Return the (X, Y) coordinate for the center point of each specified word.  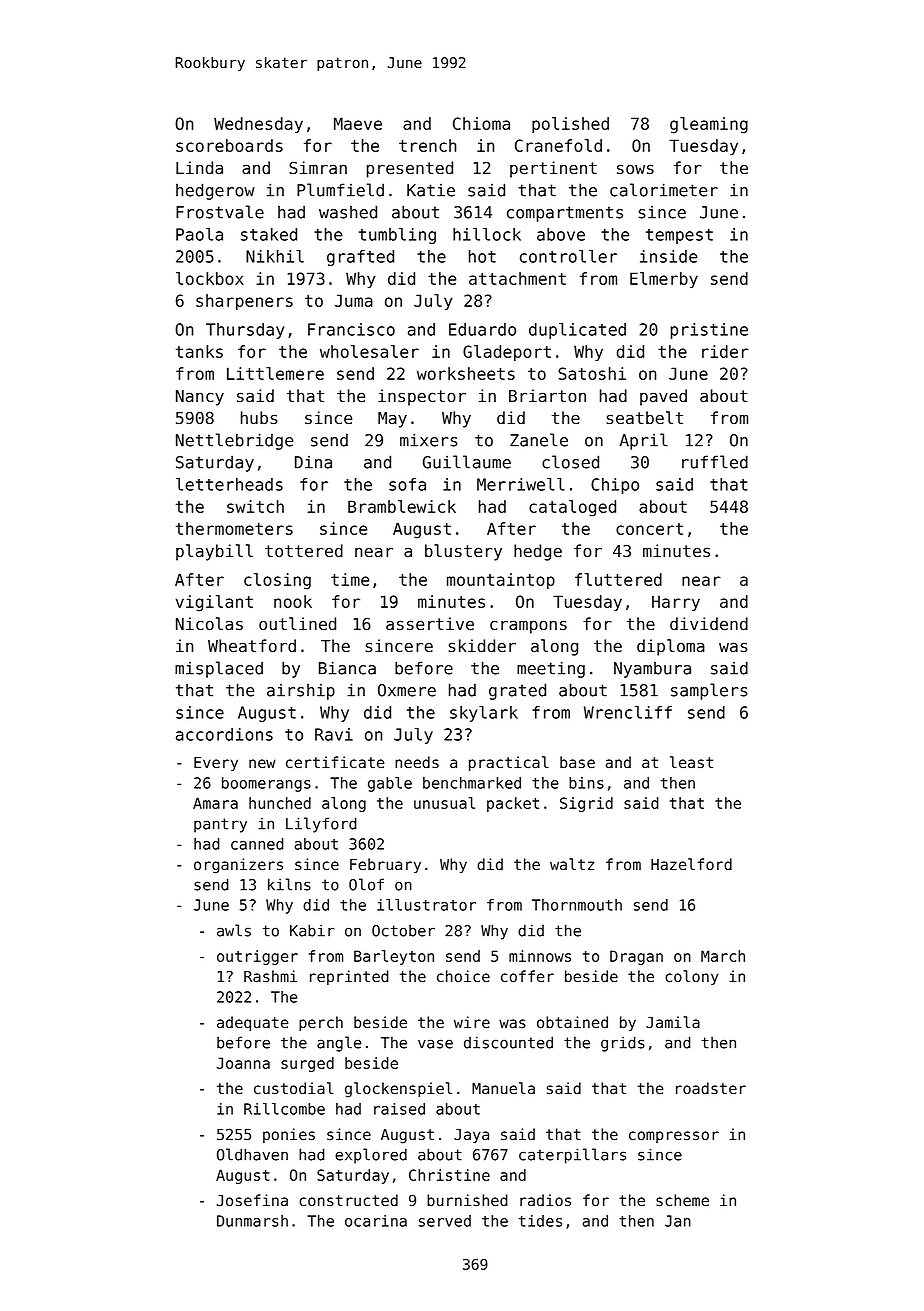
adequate (253, 1023)
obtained (572, 1022)
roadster (711, 1088)
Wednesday (258, 125)
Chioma (481, 123)
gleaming (709, 125)
